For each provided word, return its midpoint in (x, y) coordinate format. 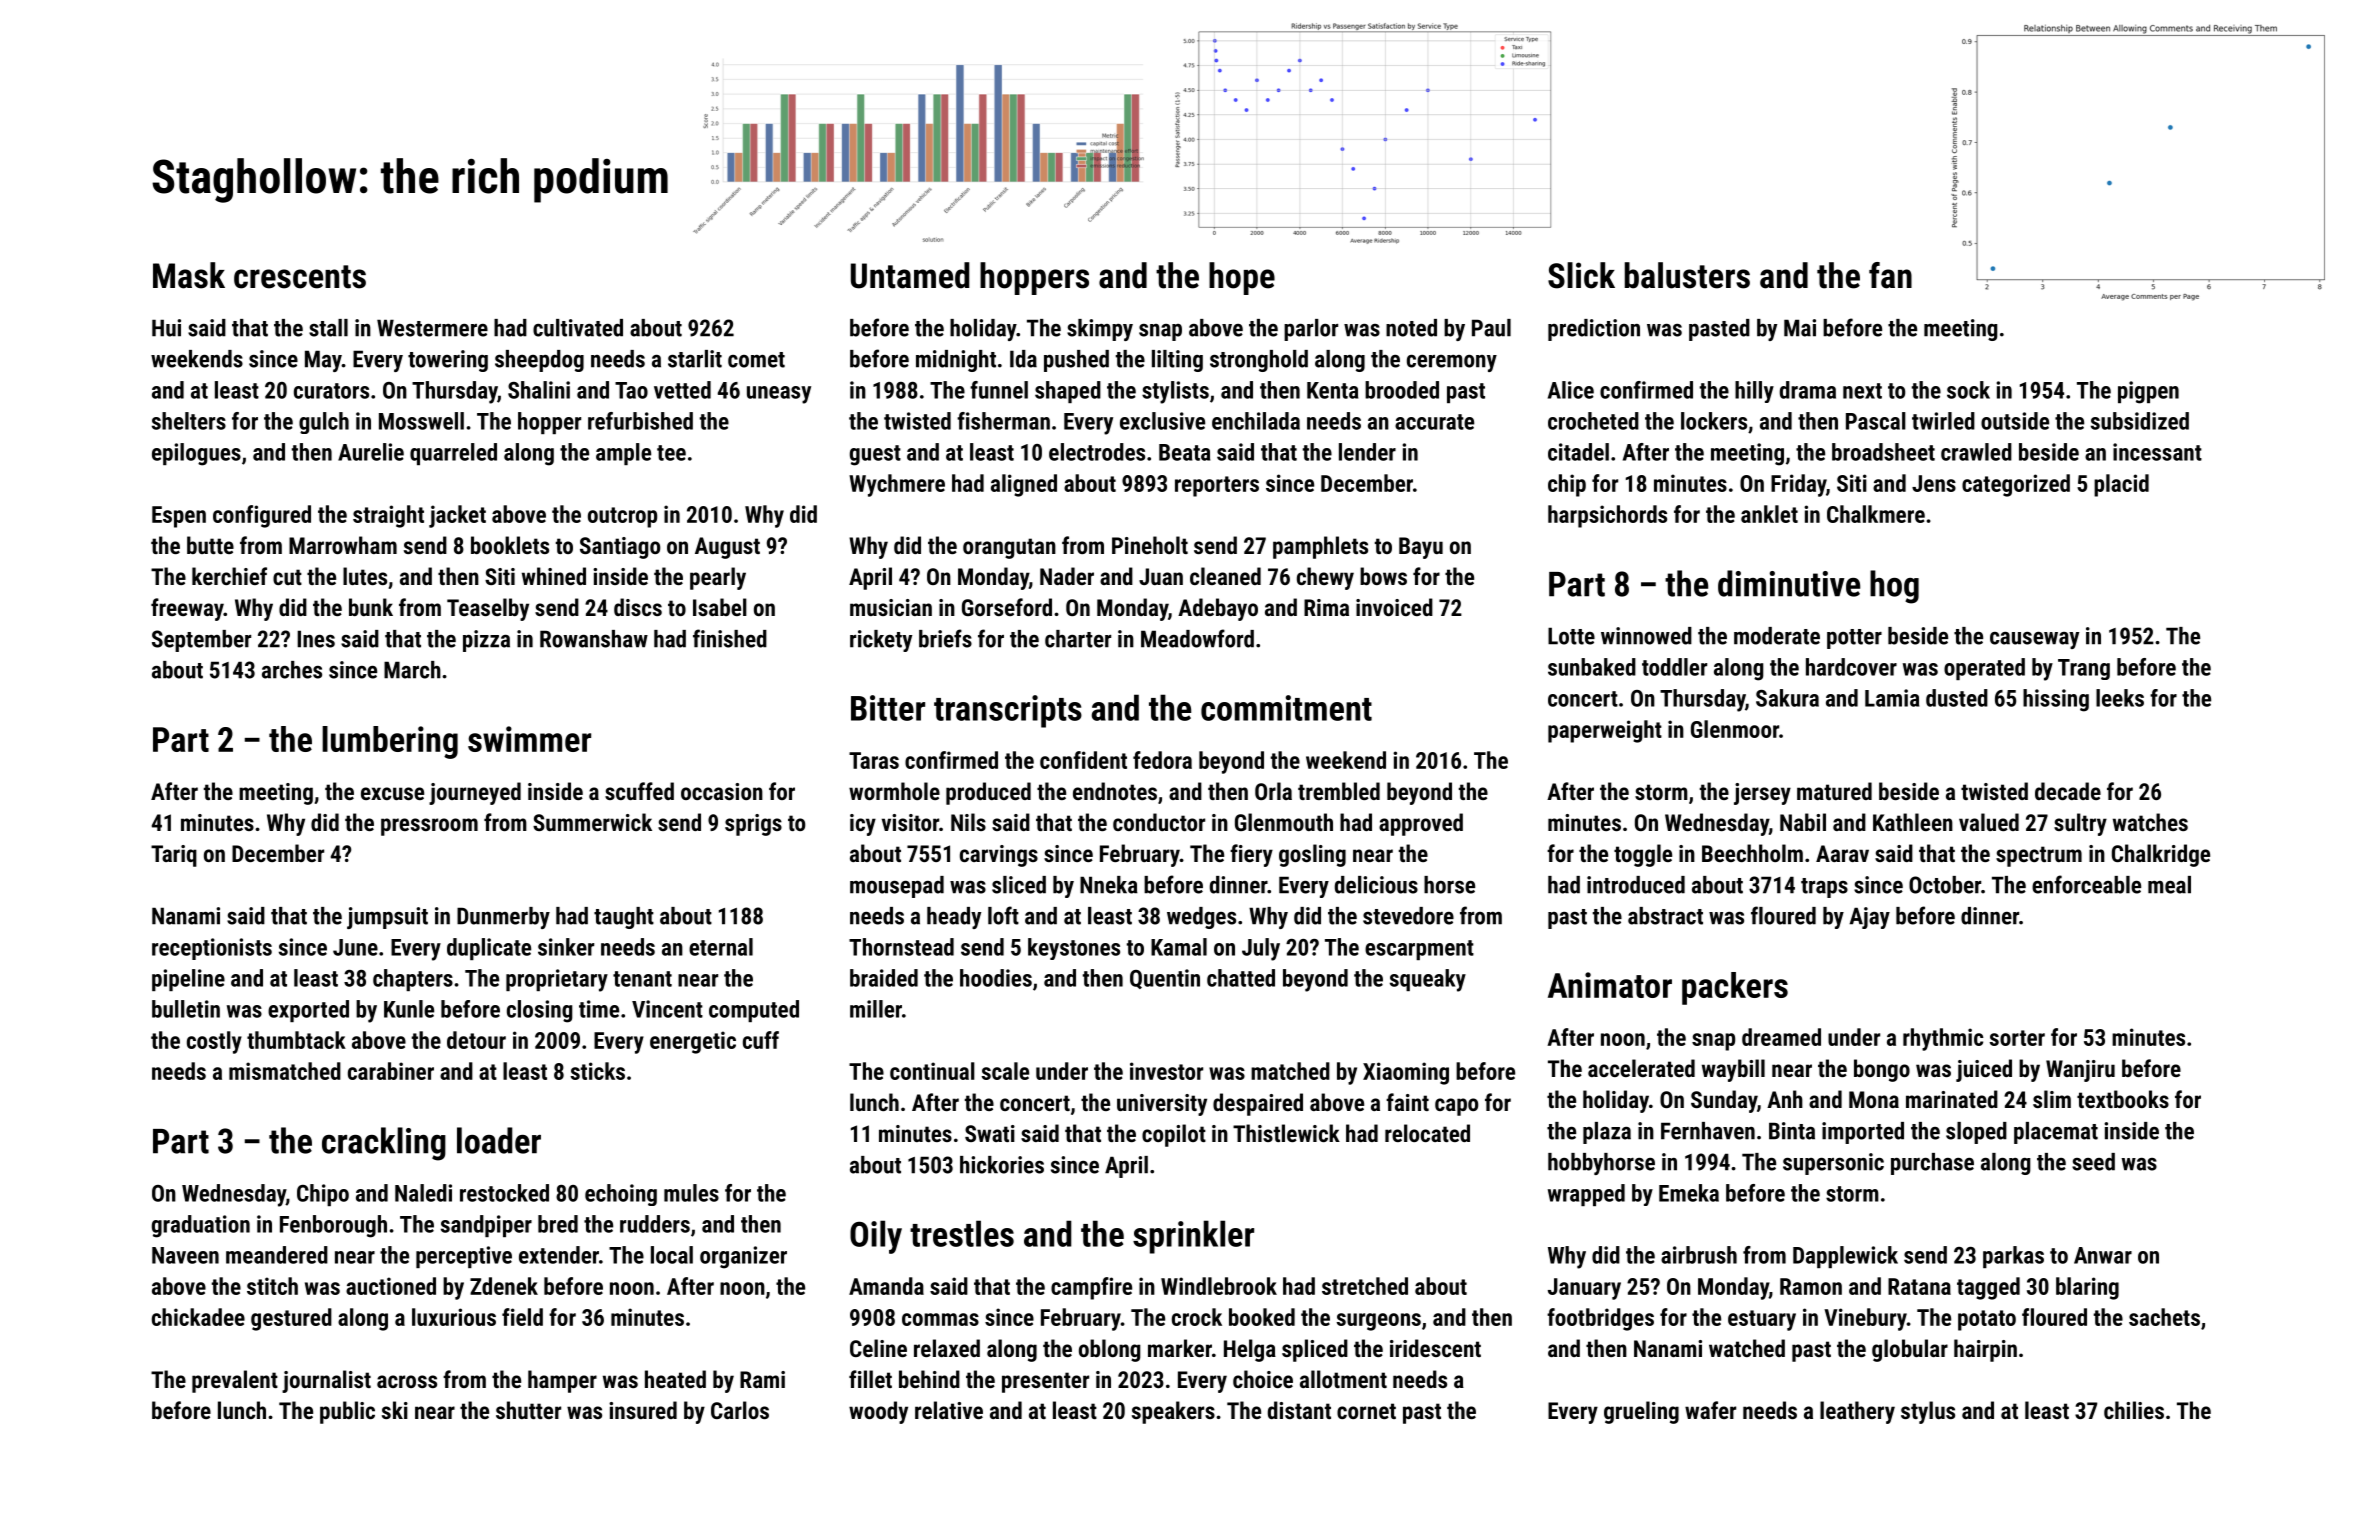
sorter (2017, 1038)
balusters (1687, 275)
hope (1242, 278)
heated (675, 1379)
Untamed (910, 275)
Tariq (174, 856)
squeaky (1428, 980)
